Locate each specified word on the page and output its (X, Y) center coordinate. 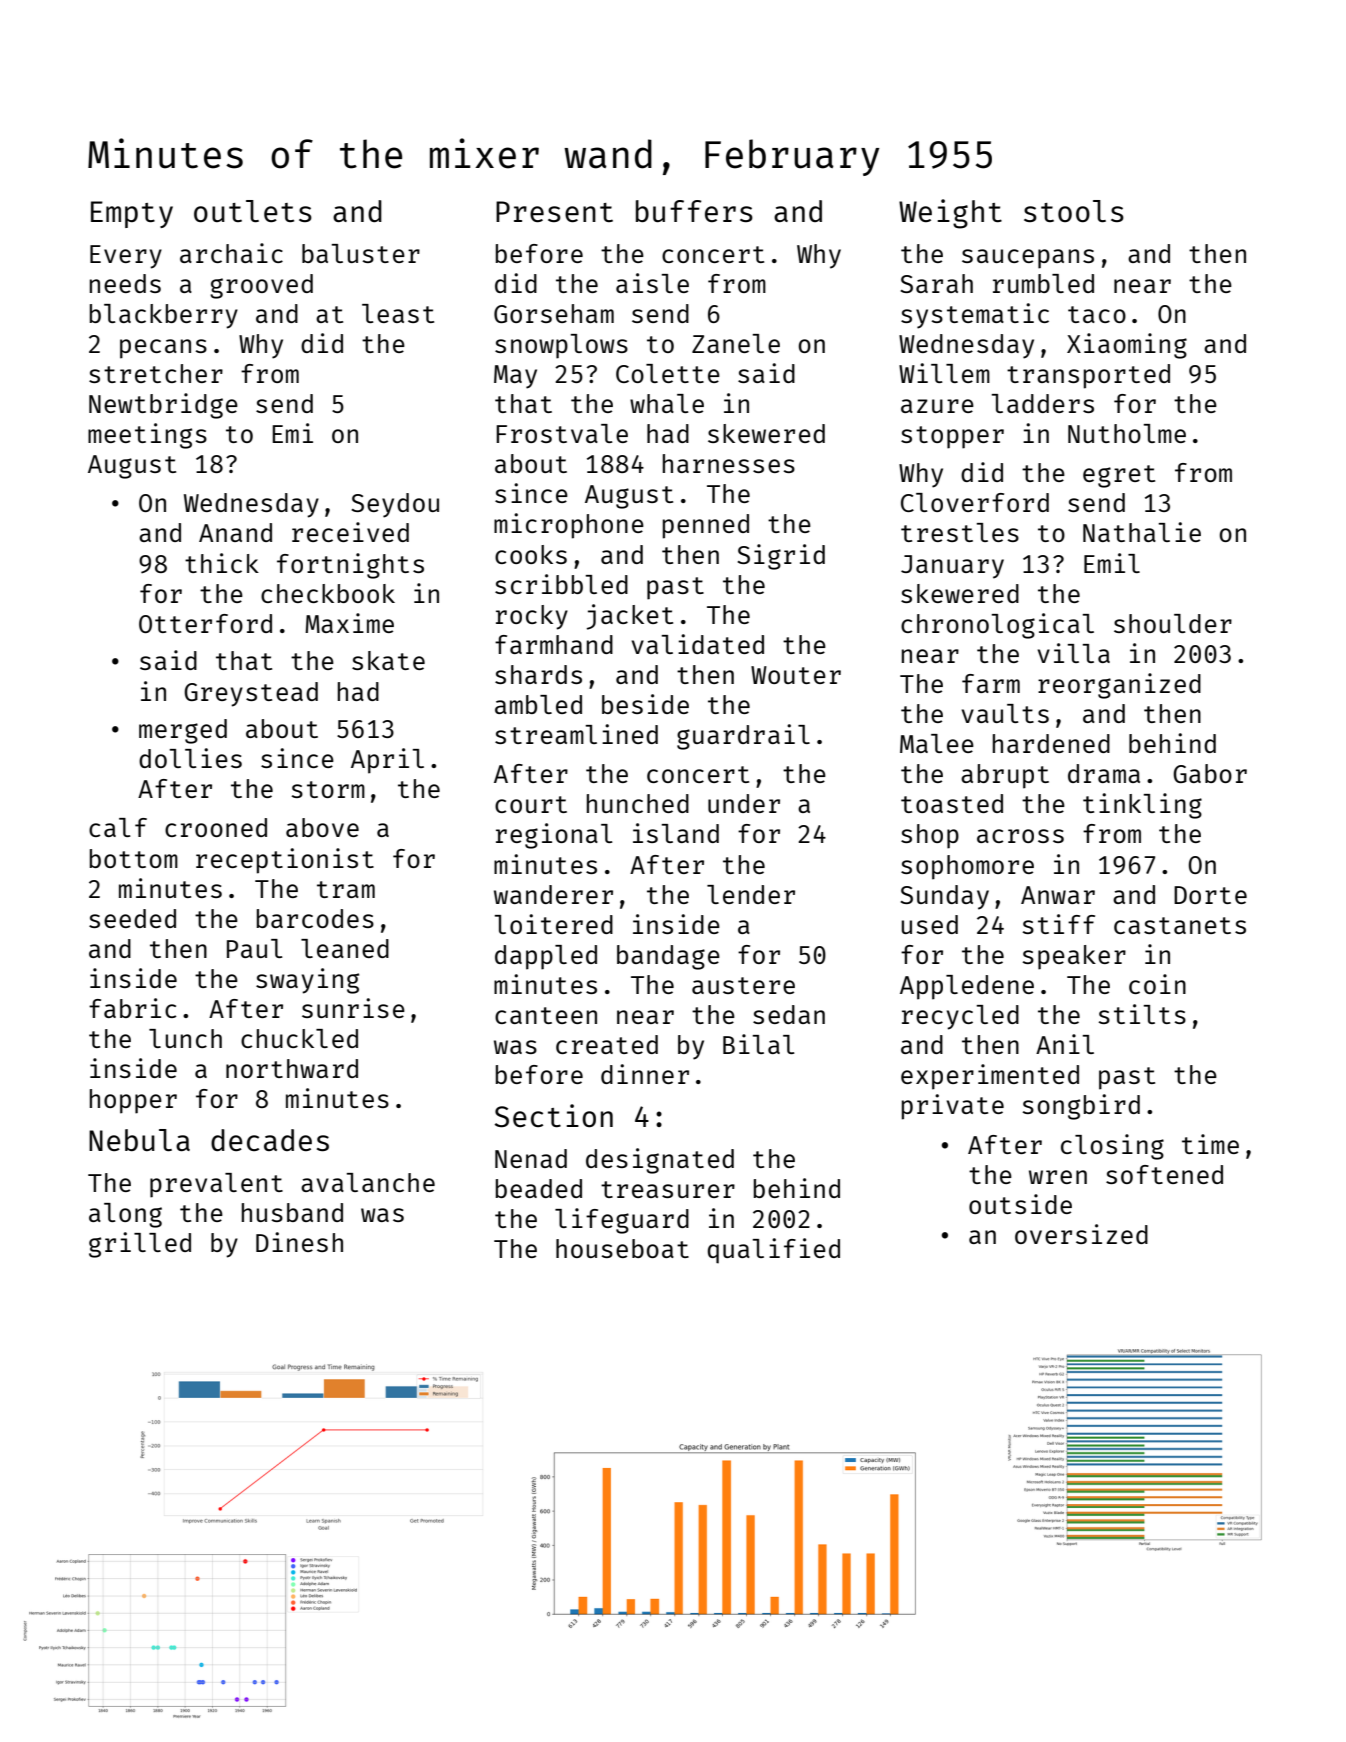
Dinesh (299, 1242)
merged (183, 731)
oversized (1081, 1234)
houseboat (622, 1248)
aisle (652, 283)
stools (1074, 211)
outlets (253, 211)
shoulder (1173, 623)
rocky (532, 617)
